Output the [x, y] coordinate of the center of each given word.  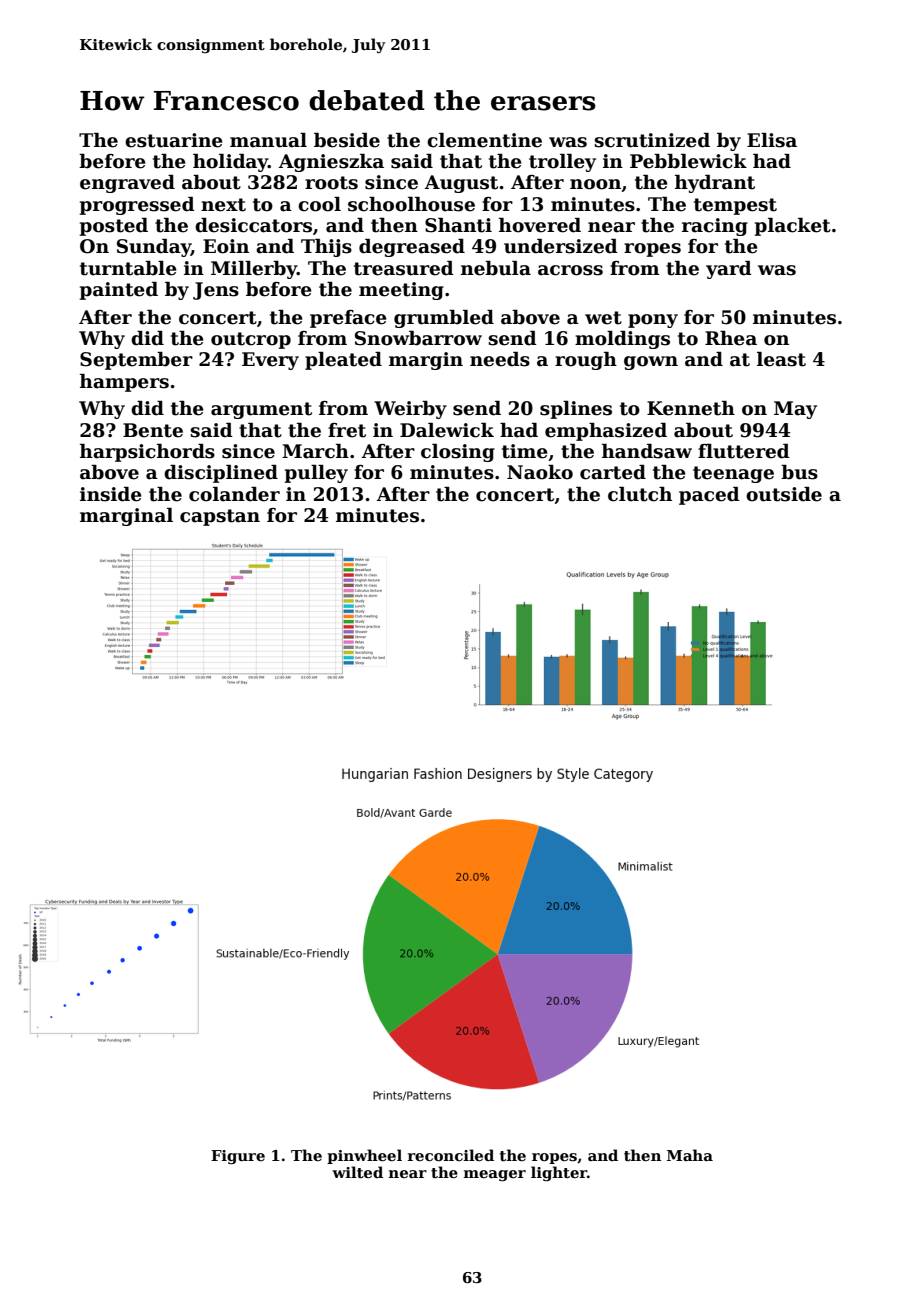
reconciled [451, 1155]
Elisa [772, 140]
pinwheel [364, 1156]
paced [709, 496]
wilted [357, 1172]
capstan [220, 517]
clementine [484, 140]
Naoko [540, 472]
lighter [559, 1174]
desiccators [253, 225]
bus [799, 472]
